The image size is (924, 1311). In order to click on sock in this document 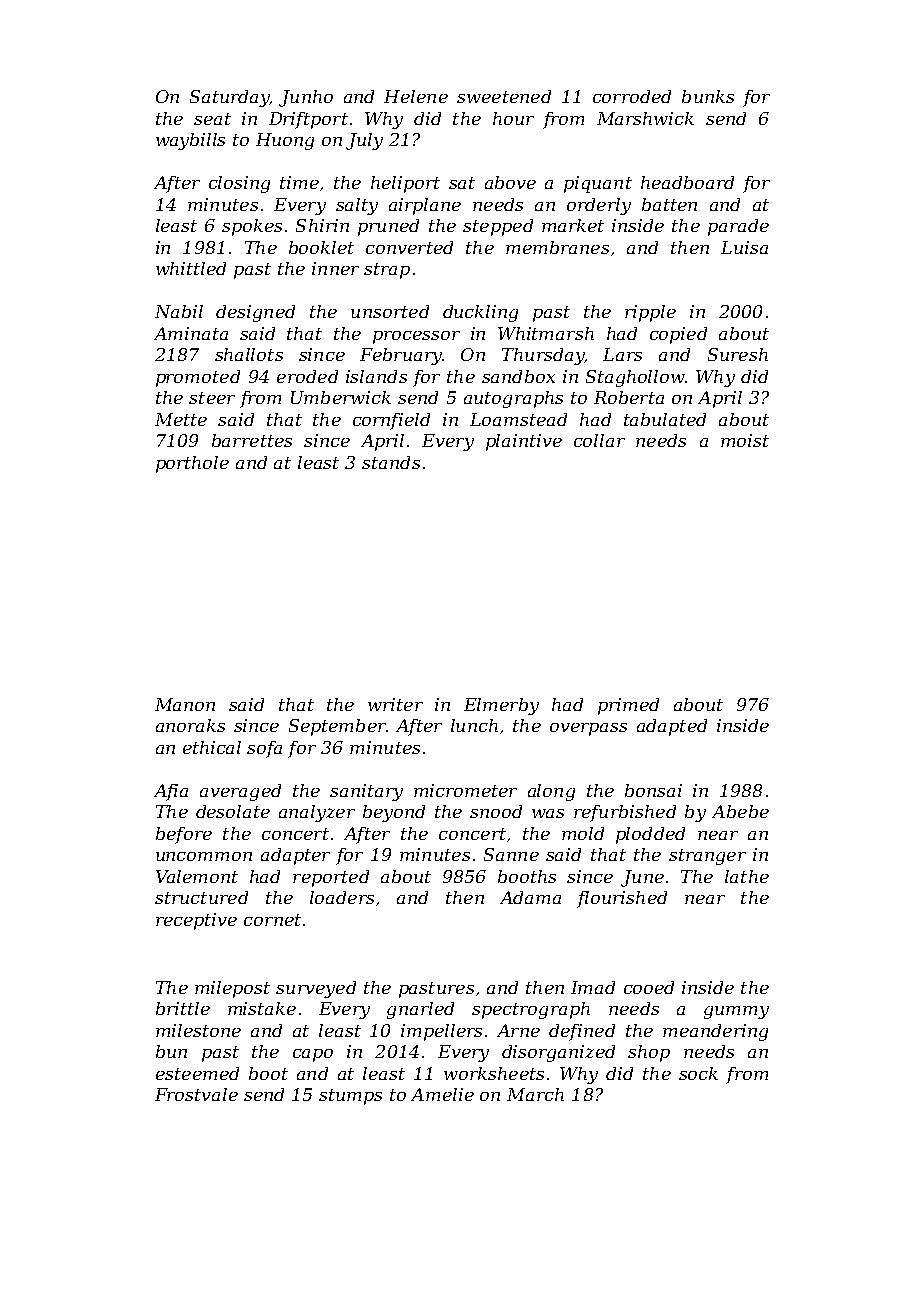, I will do `click(698, 1073)`.
